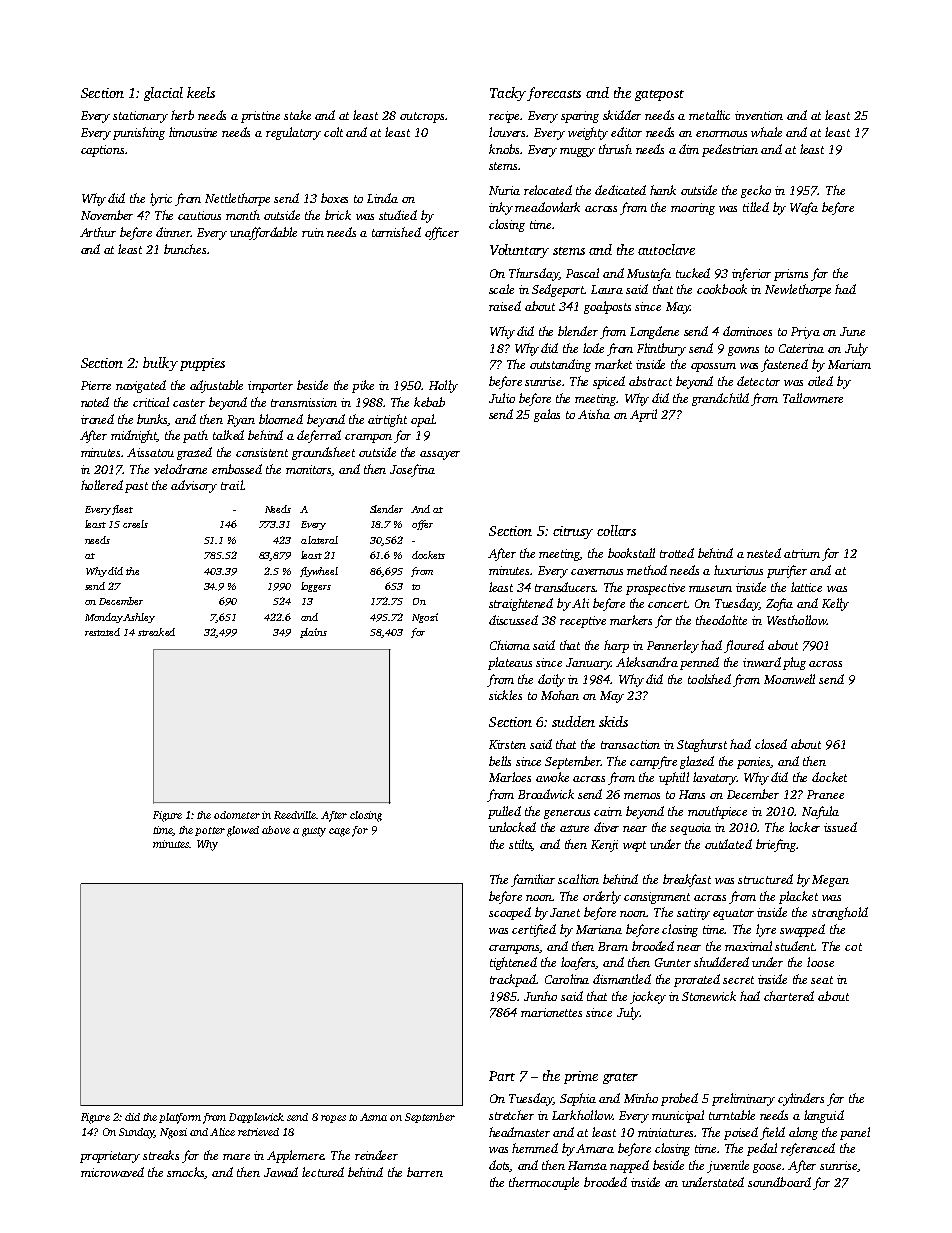 The height and width of the document is (1233, 952). Describe the element at coordinates (102, 485) in the document. I see `hollered` at that location.
